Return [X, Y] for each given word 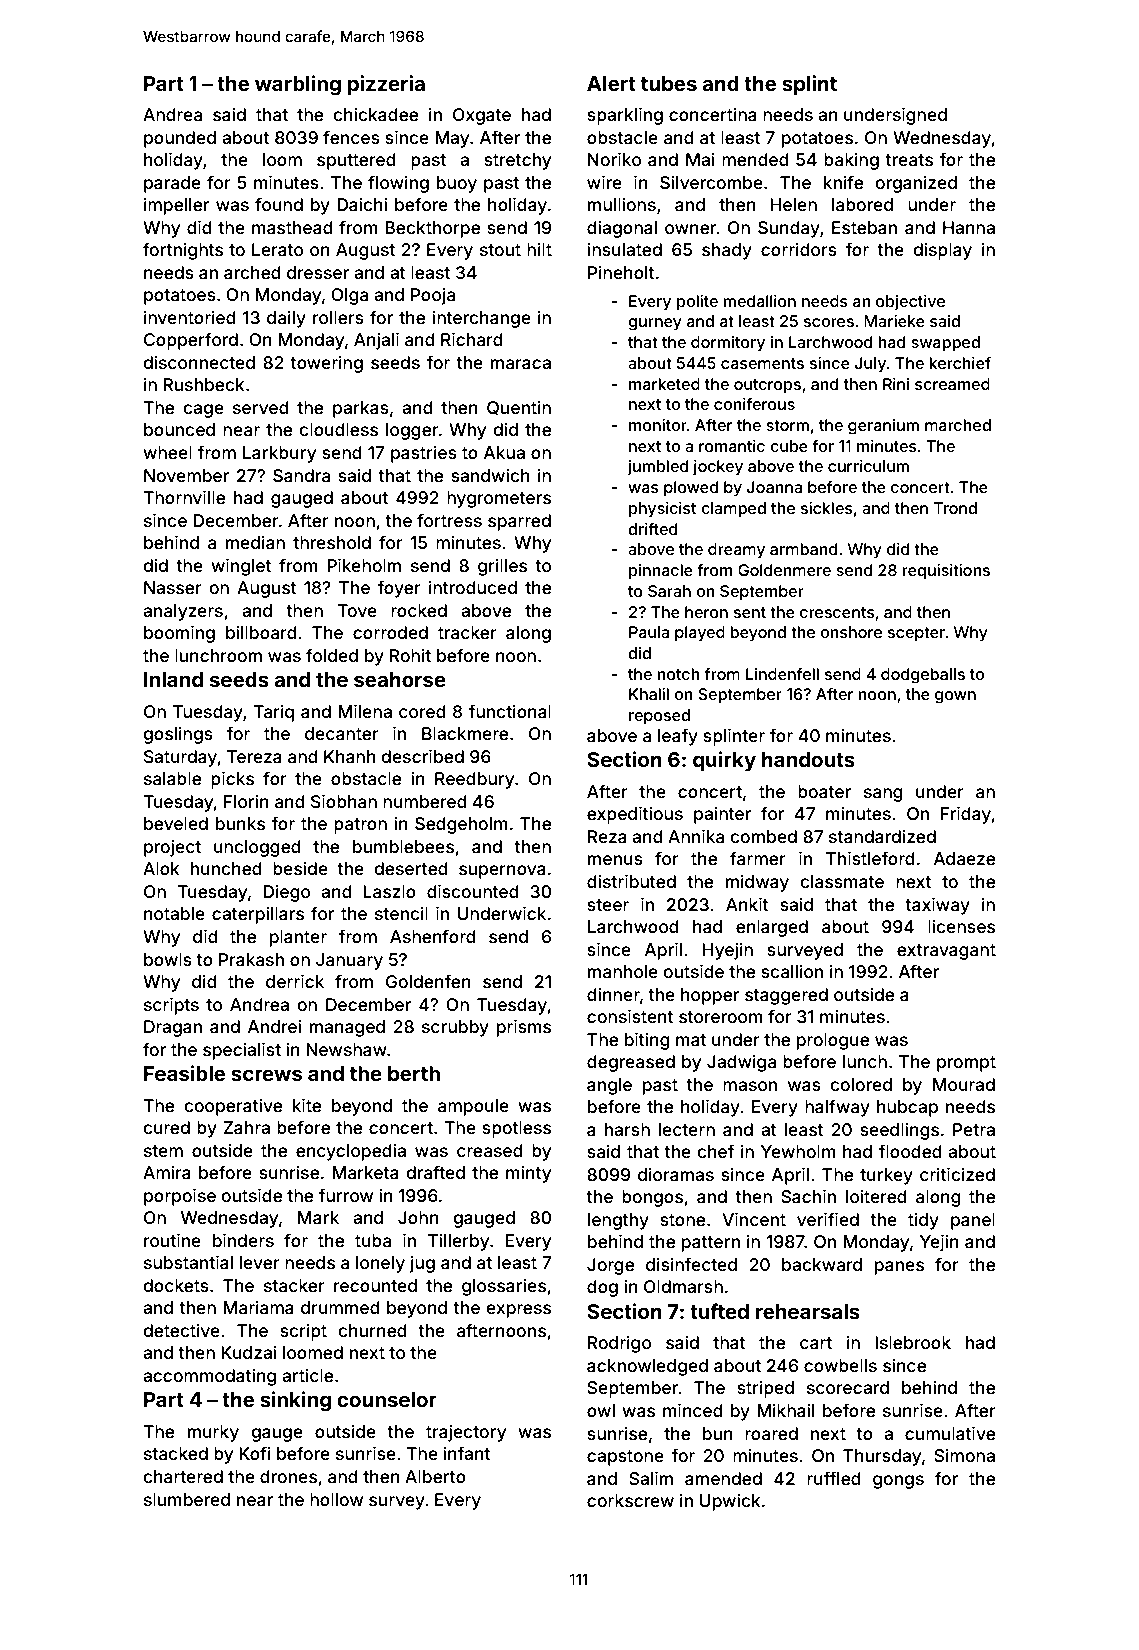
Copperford [191, 341]
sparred [519, 522]
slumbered [187, 1499]
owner [691, 229]
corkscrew [630, 1500]
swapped [945, 344]
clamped [733, 510]
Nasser [173, 587]
